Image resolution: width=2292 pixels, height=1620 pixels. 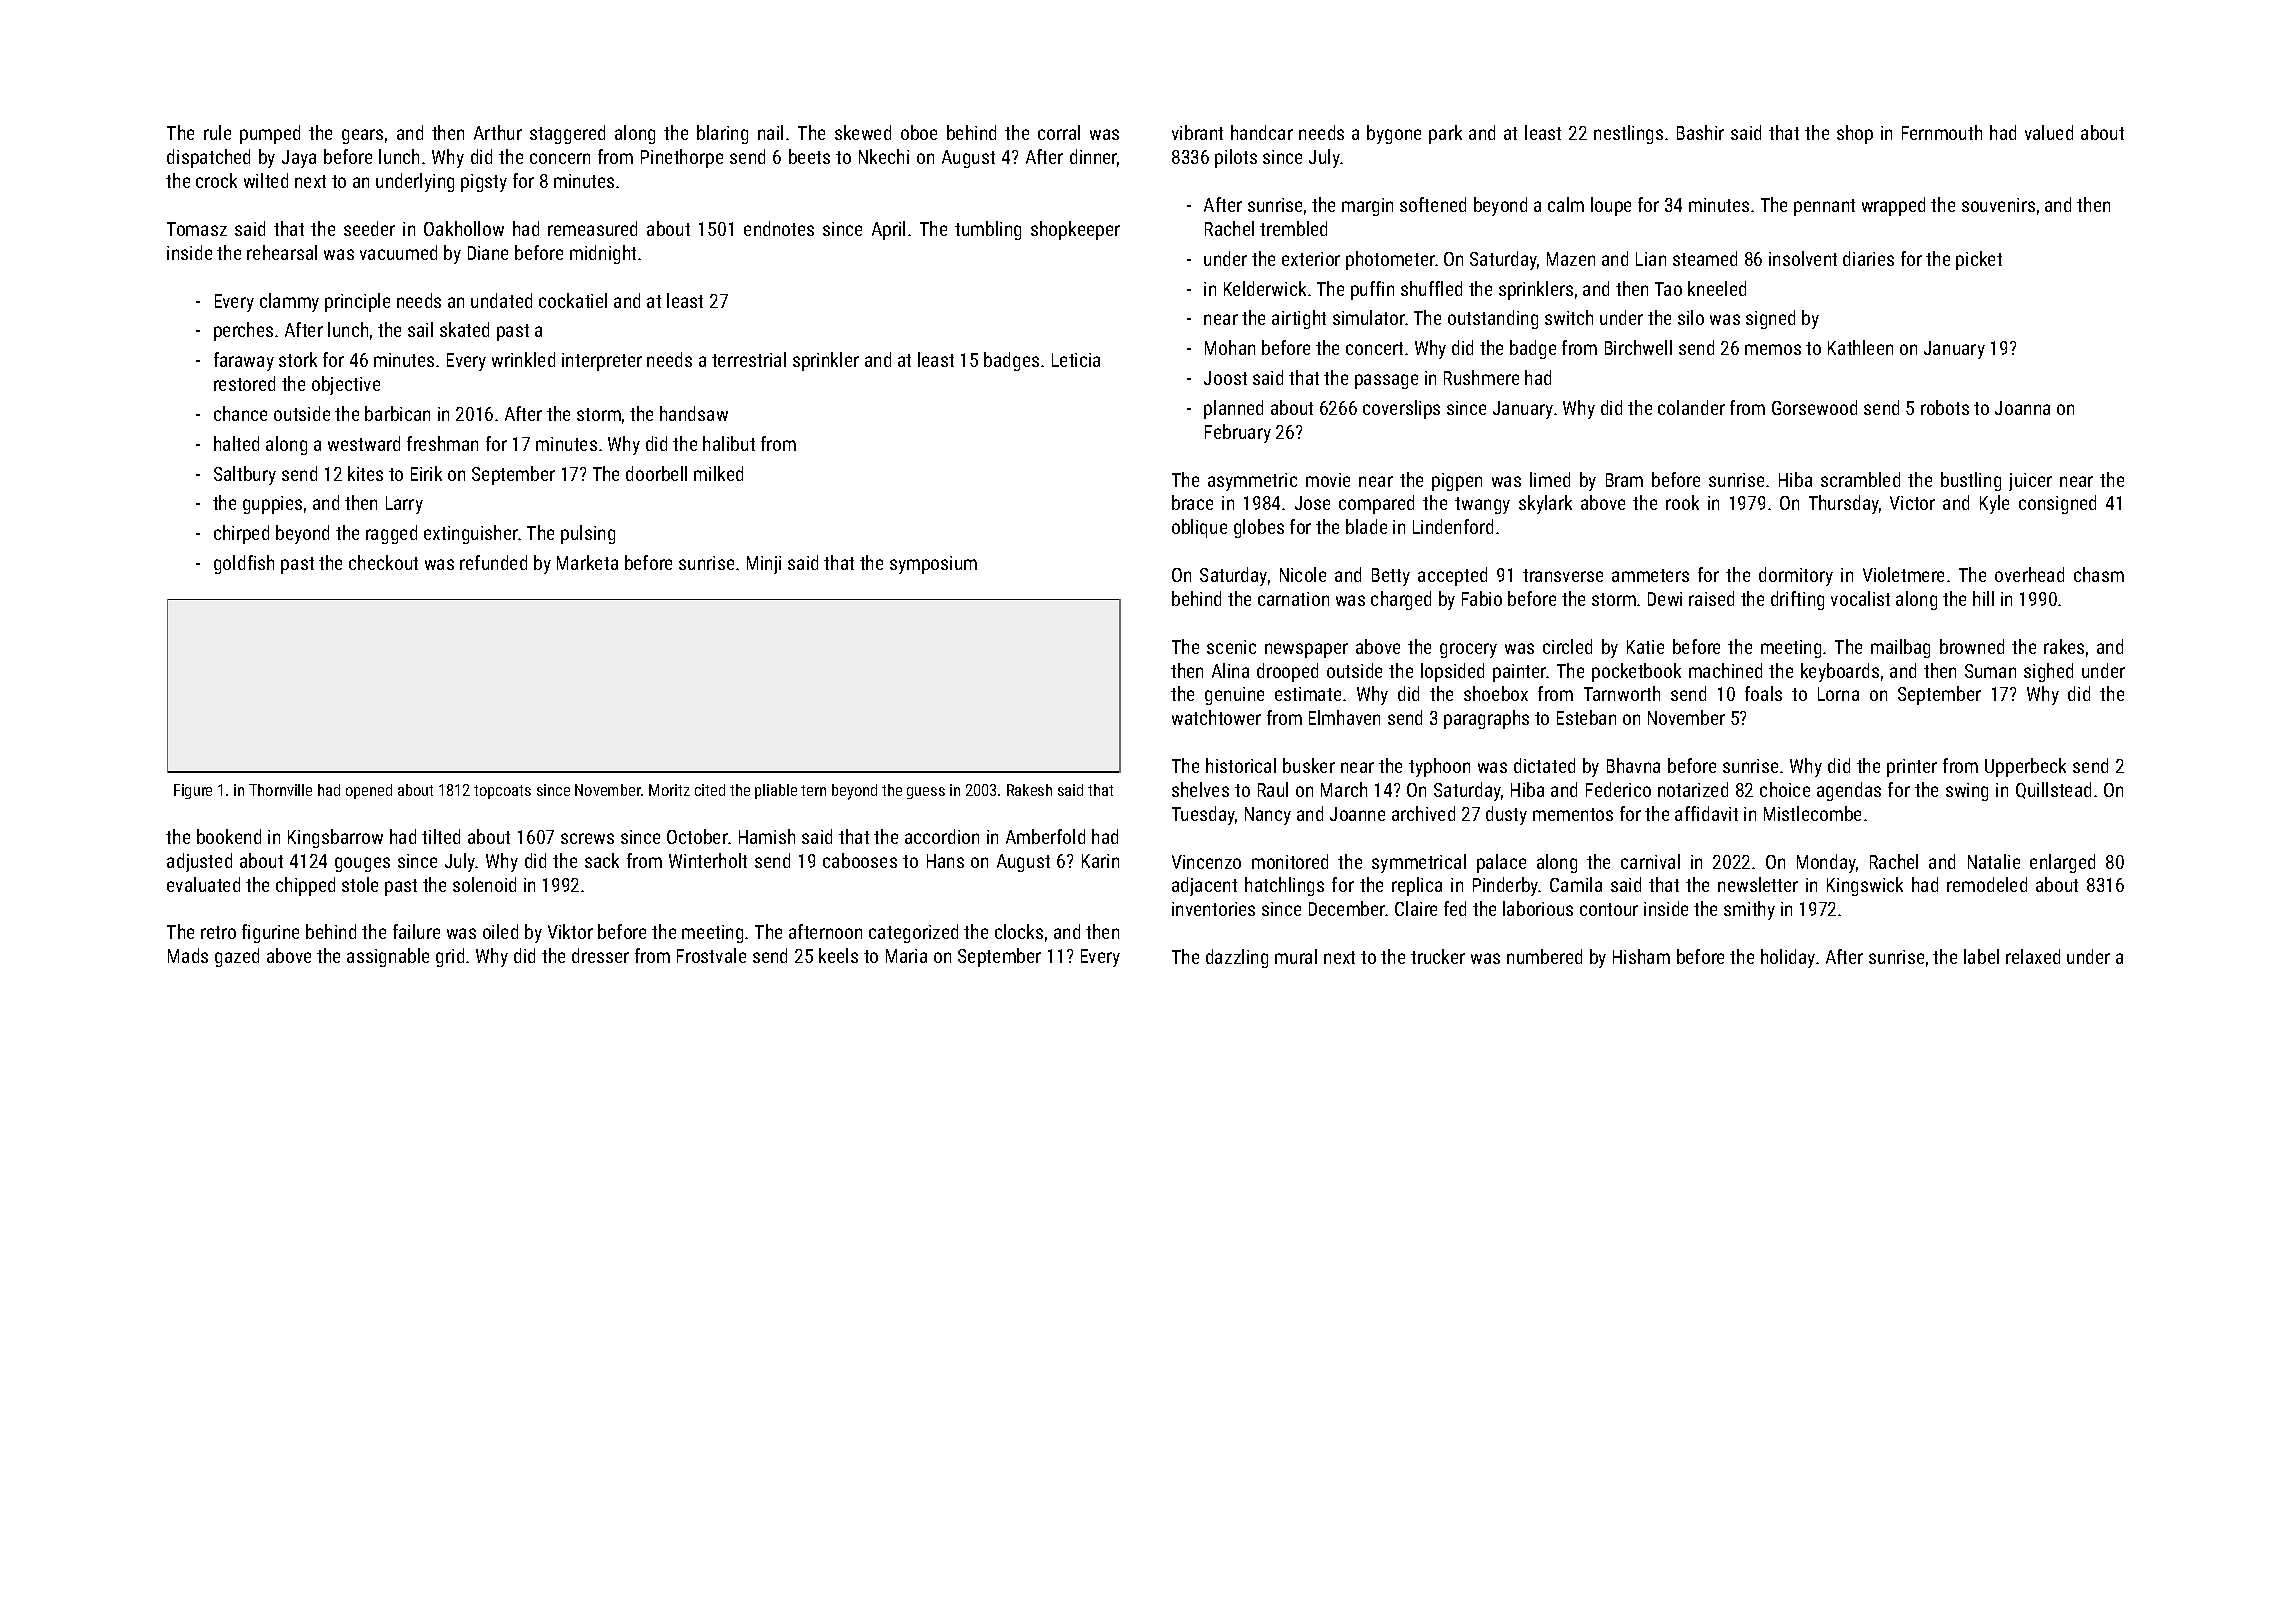 I want to click on coverslips, so click(x=1401, y=409).
